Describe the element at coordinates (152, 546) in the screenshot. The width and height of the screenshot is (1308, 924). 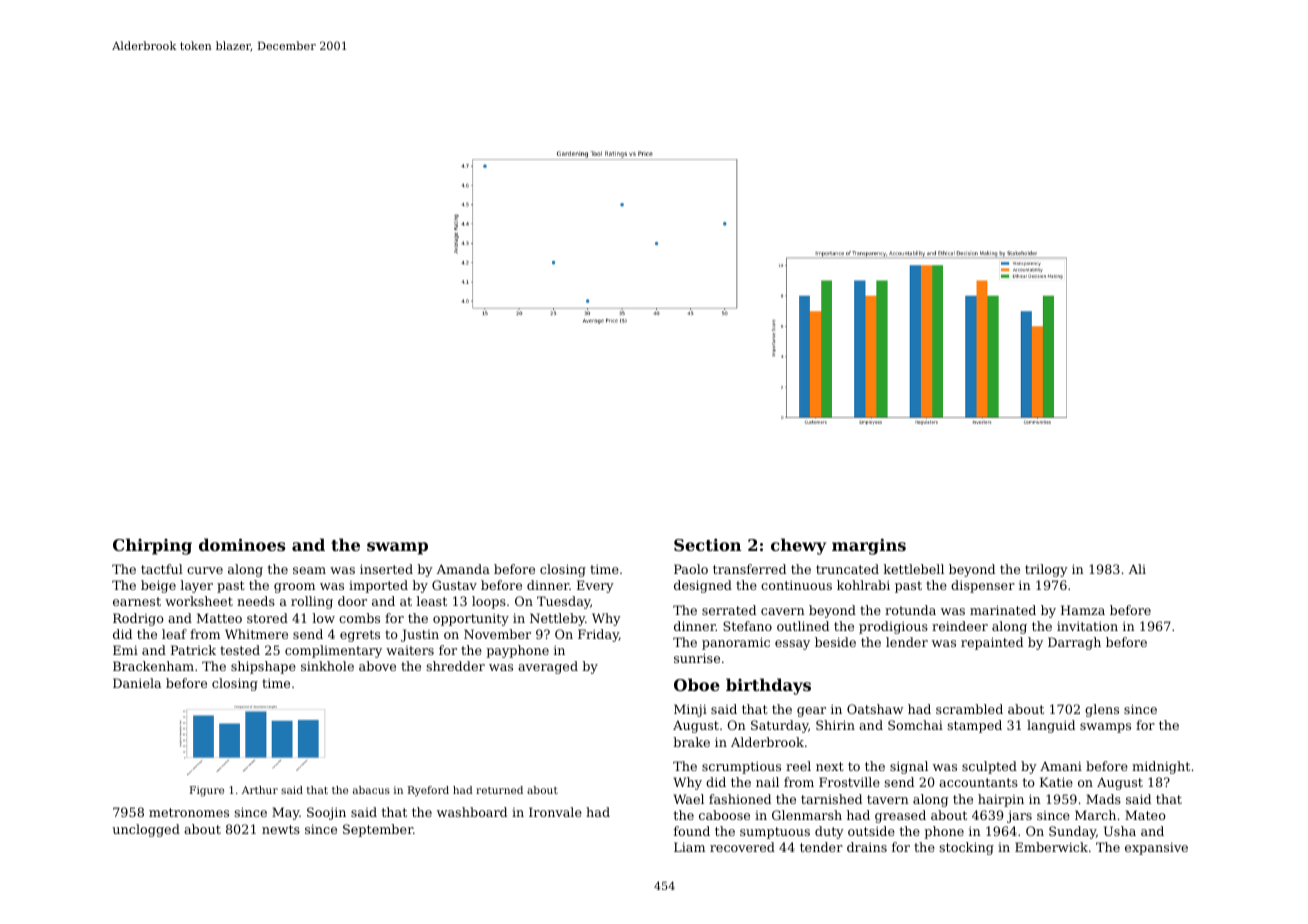
I see `Chirping` at that location.
